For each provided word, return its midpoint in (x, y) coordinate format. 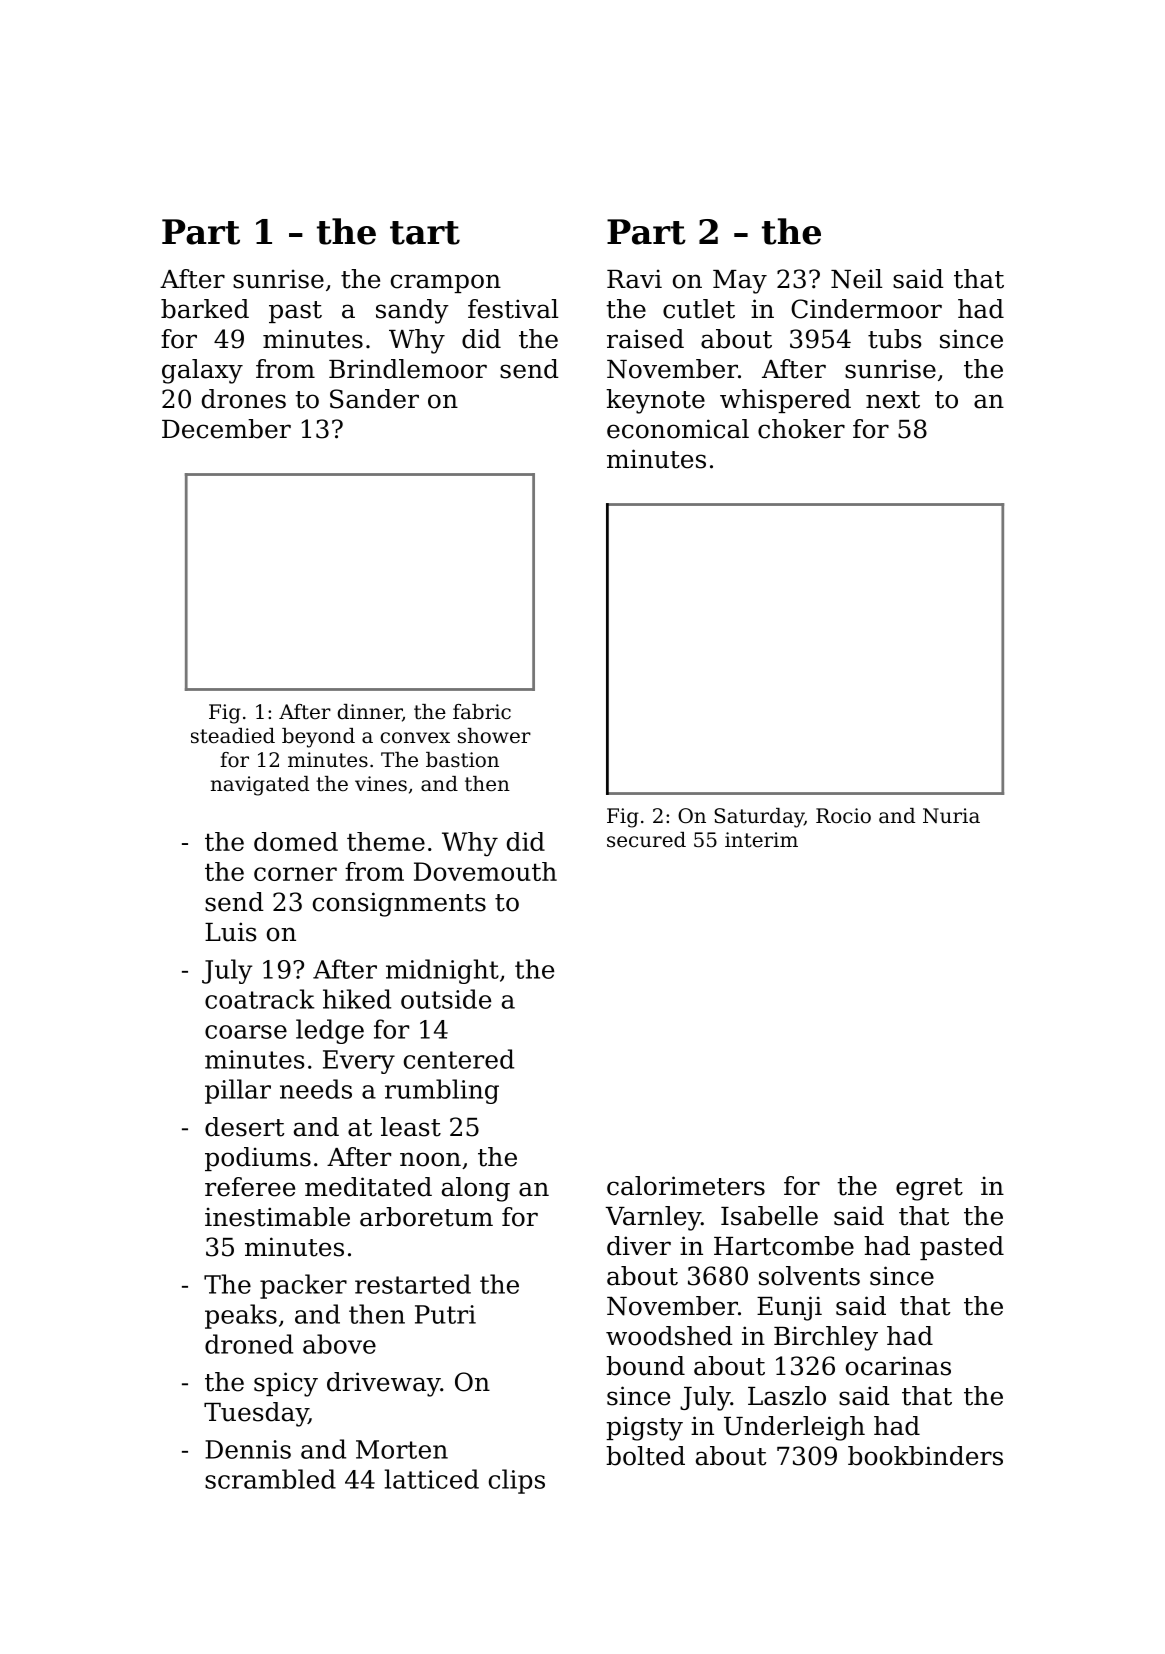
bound (645, 1366)
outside (446, 999)
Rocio (843, 816)
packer (303, 1286)
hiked (357, 999)
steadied (233, 736)
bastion (462, 760)
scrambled (270, 1479)
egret (929, 1189)
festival (513, 309)
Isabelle (769, 1216)
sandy (412, 311)
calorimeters (686, 1186)
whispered (785, 401)
